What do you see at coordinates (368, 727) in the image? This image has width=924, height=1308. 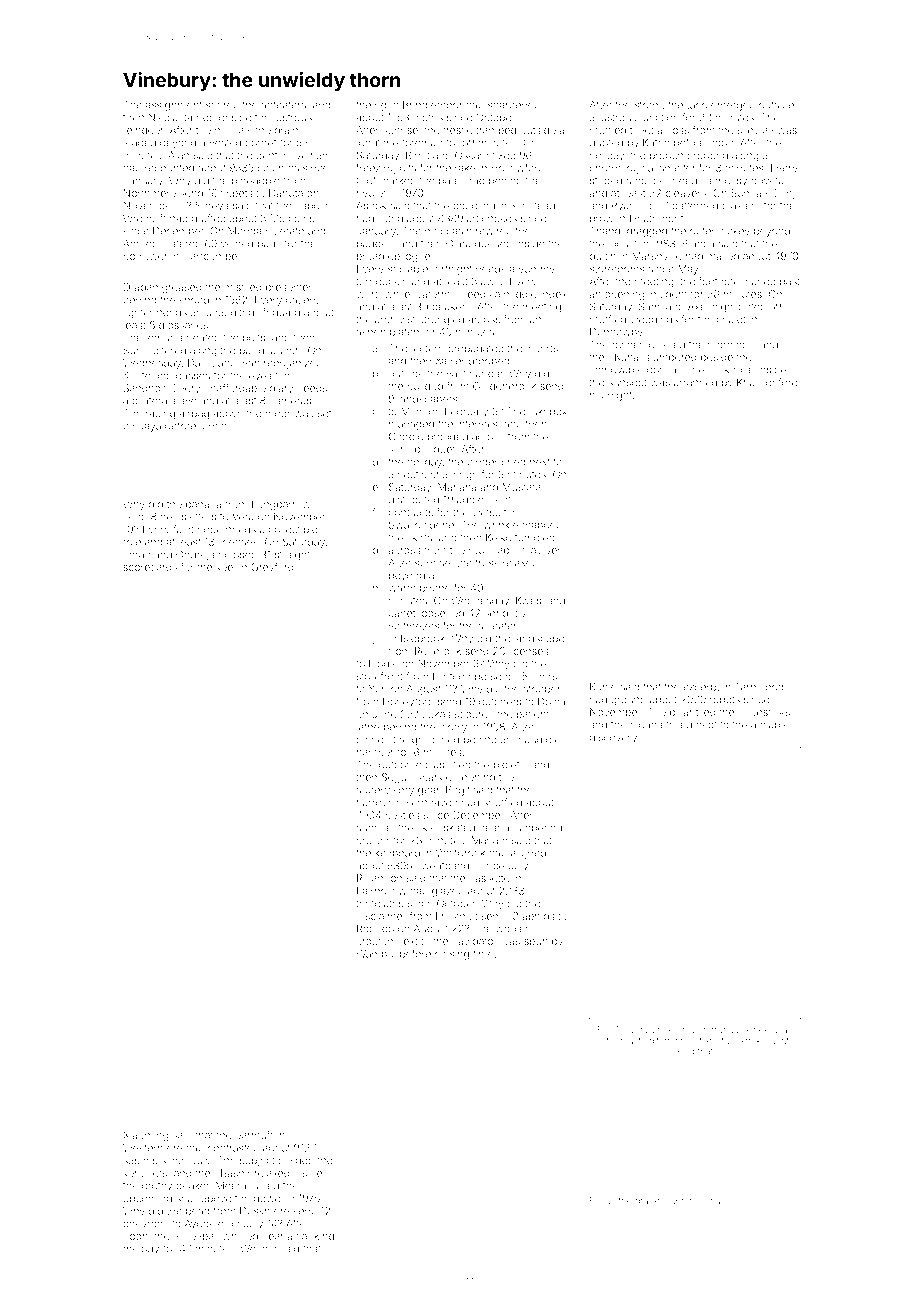 I see `lathe` at bounding box center [368, 727].
